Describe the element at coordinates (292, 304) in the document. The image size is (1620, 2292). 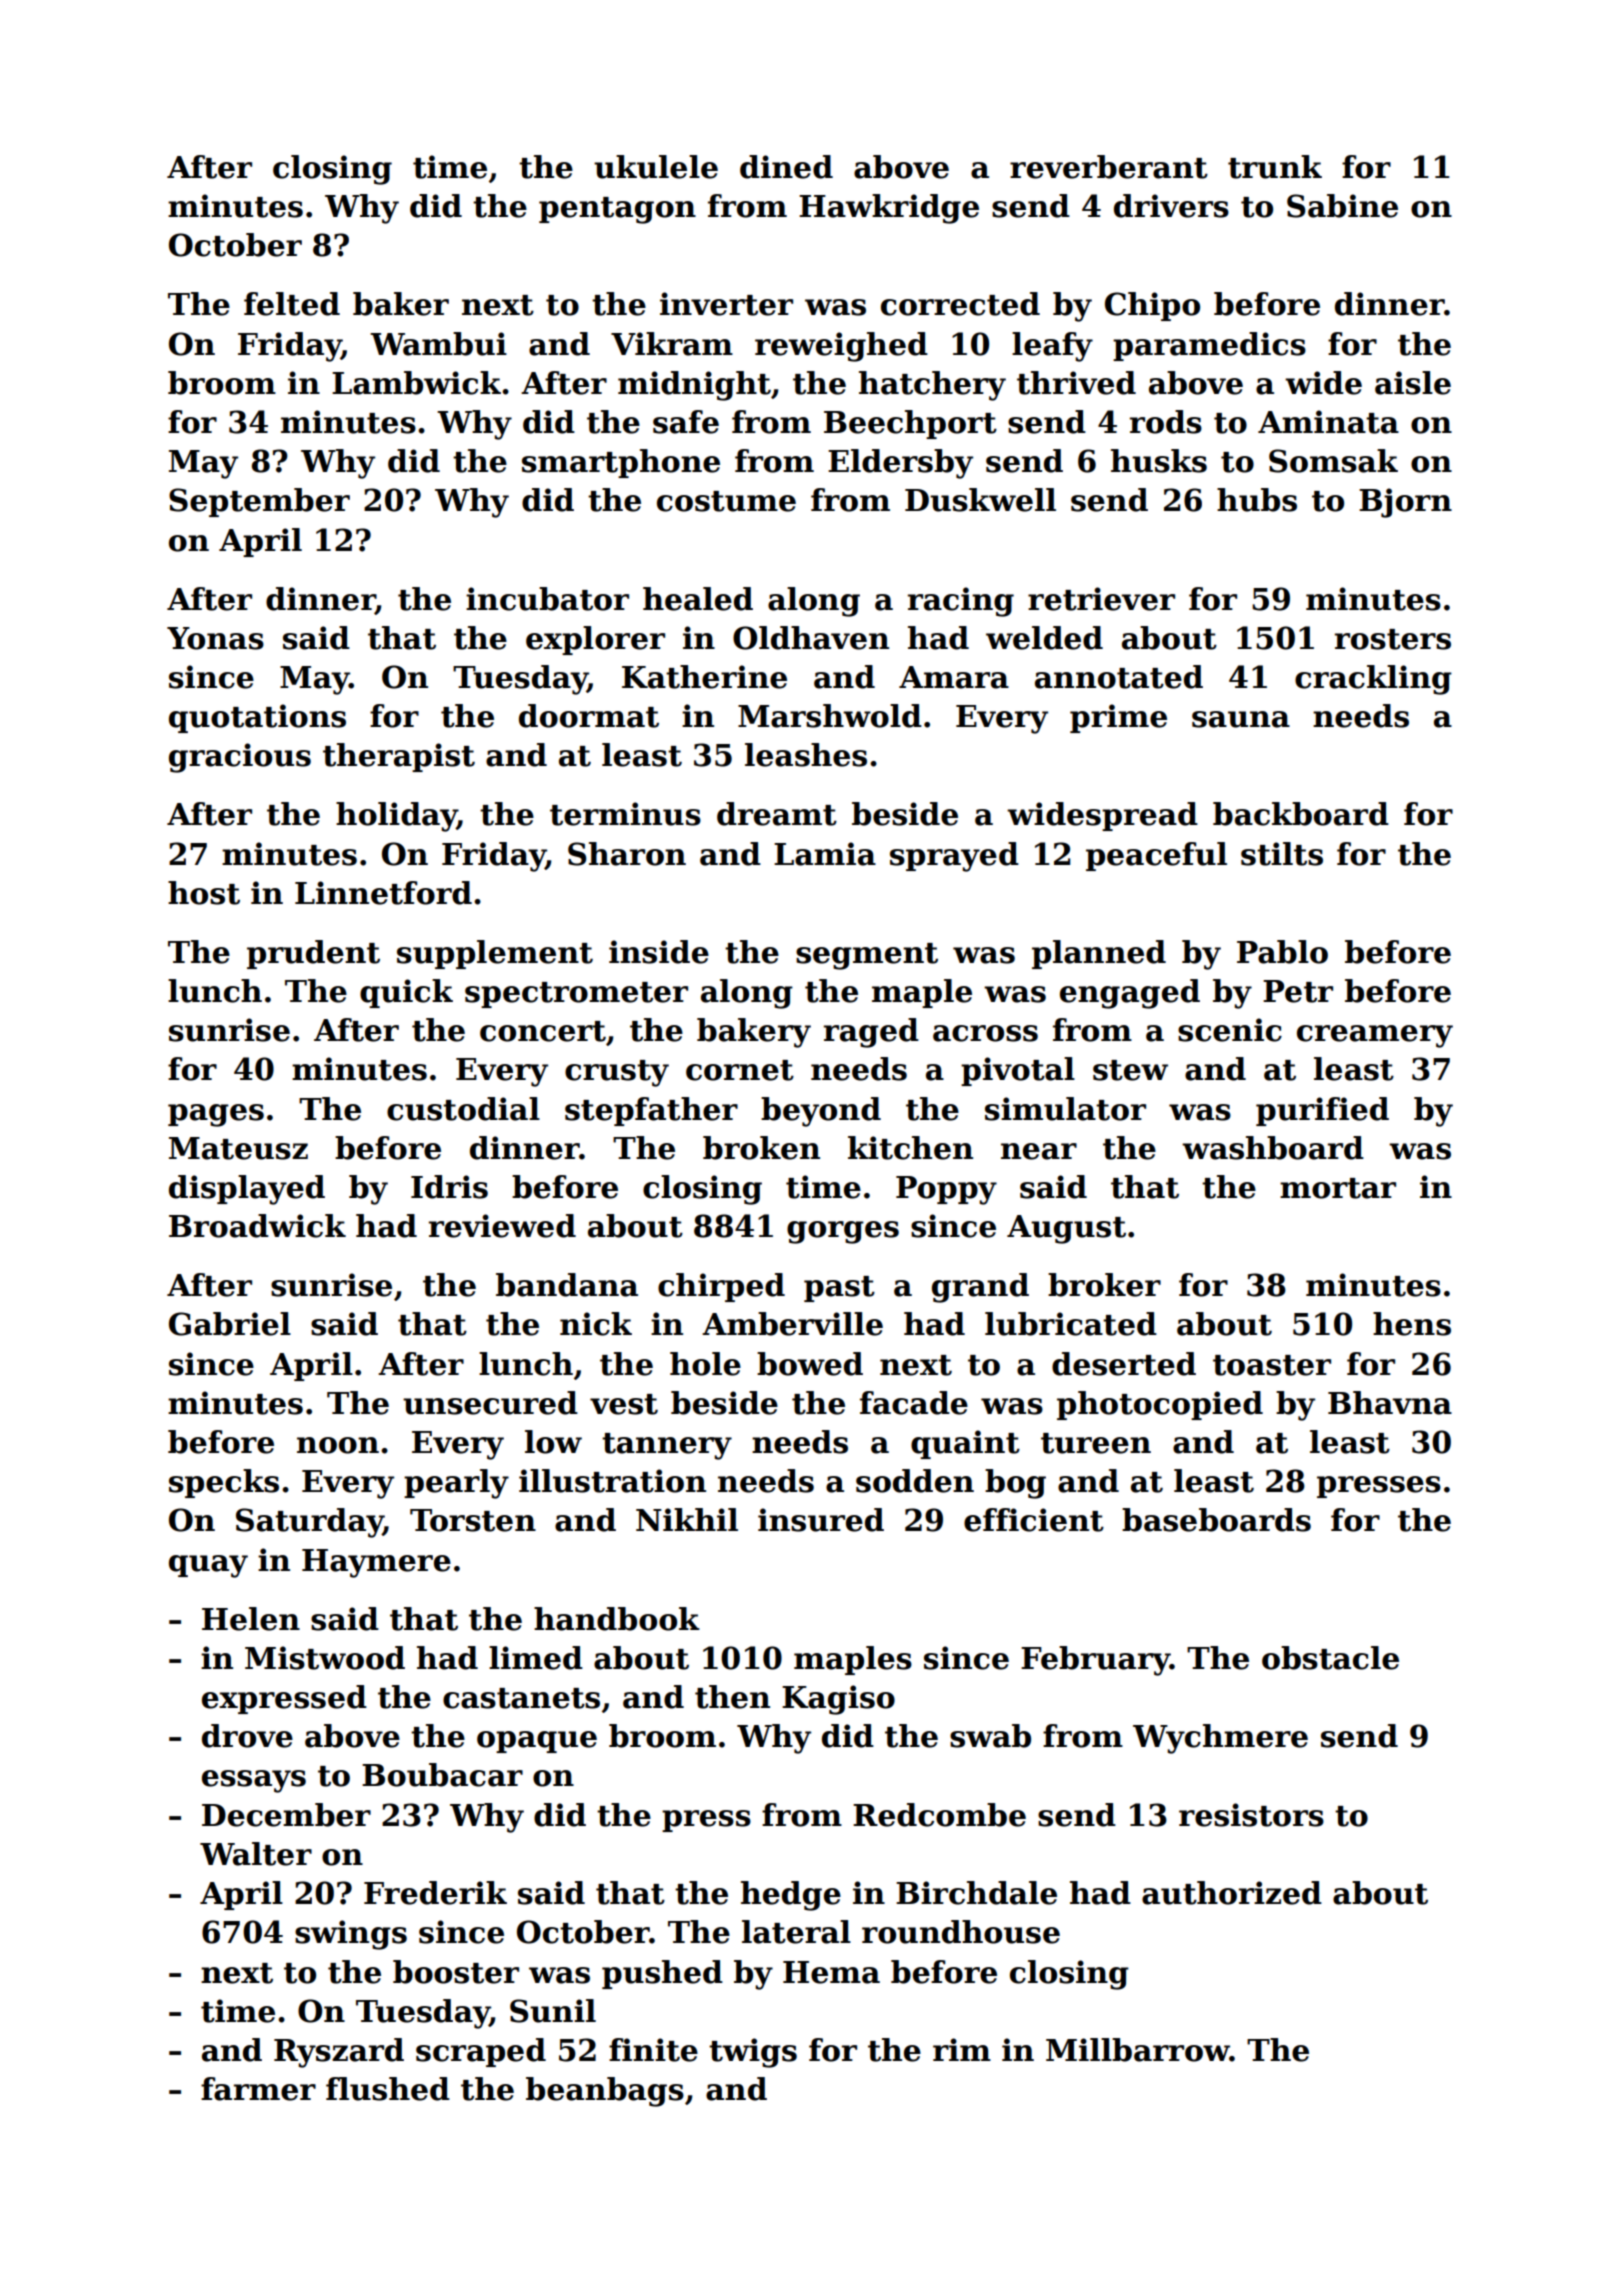
I see `felted` at that location.
